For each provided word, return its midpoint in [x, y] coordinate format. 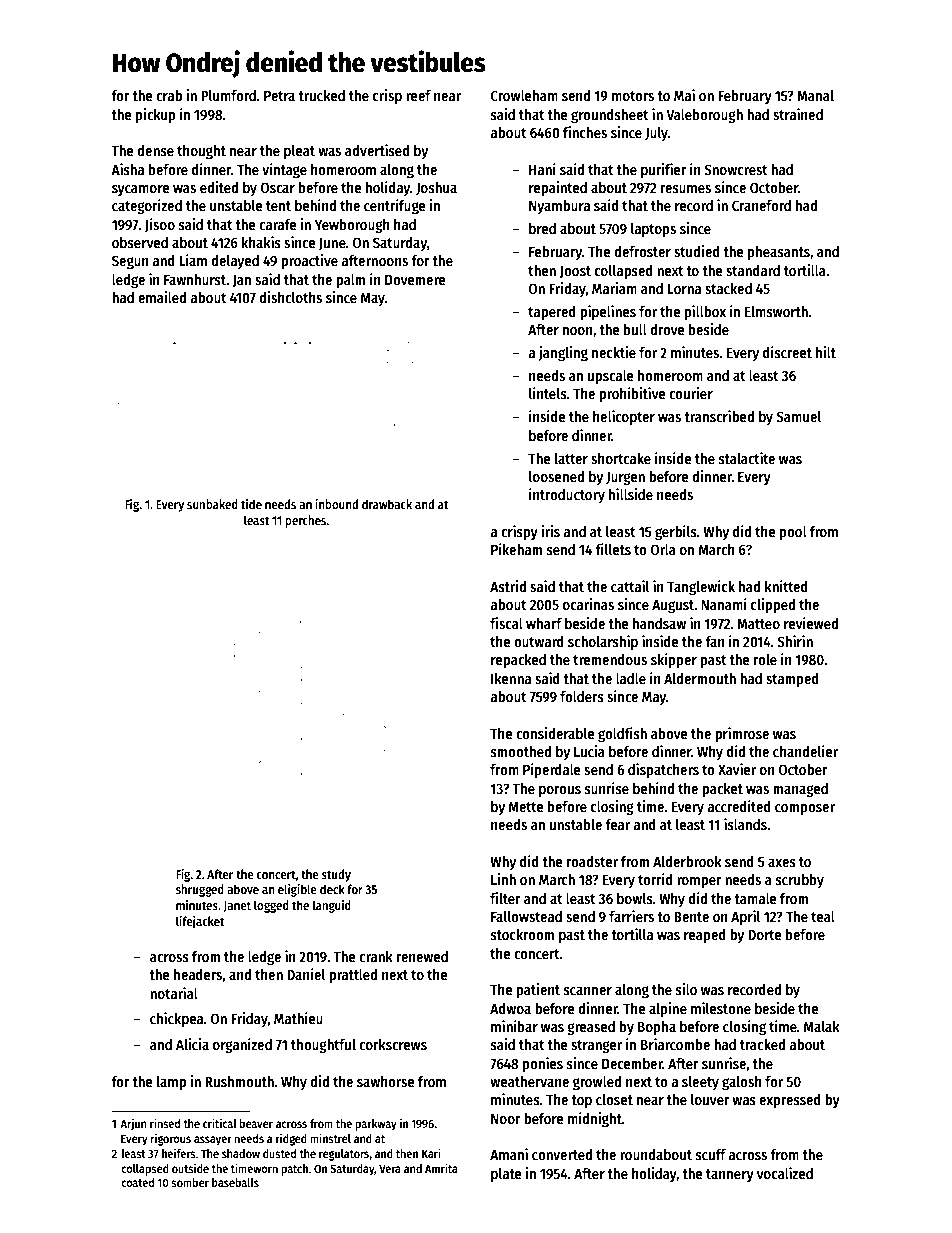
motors [633, 96]
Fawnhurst [195, 279]
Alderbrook [687, 861]
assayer [213, 1141]
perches [306, 521]
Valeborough [704, 116]
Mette [526, 807]
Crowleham [524, 95]
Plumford [228, 95]
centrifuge [395, 206]
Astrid [508, 586]
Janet [237, 906]
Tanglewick [701, 587]
